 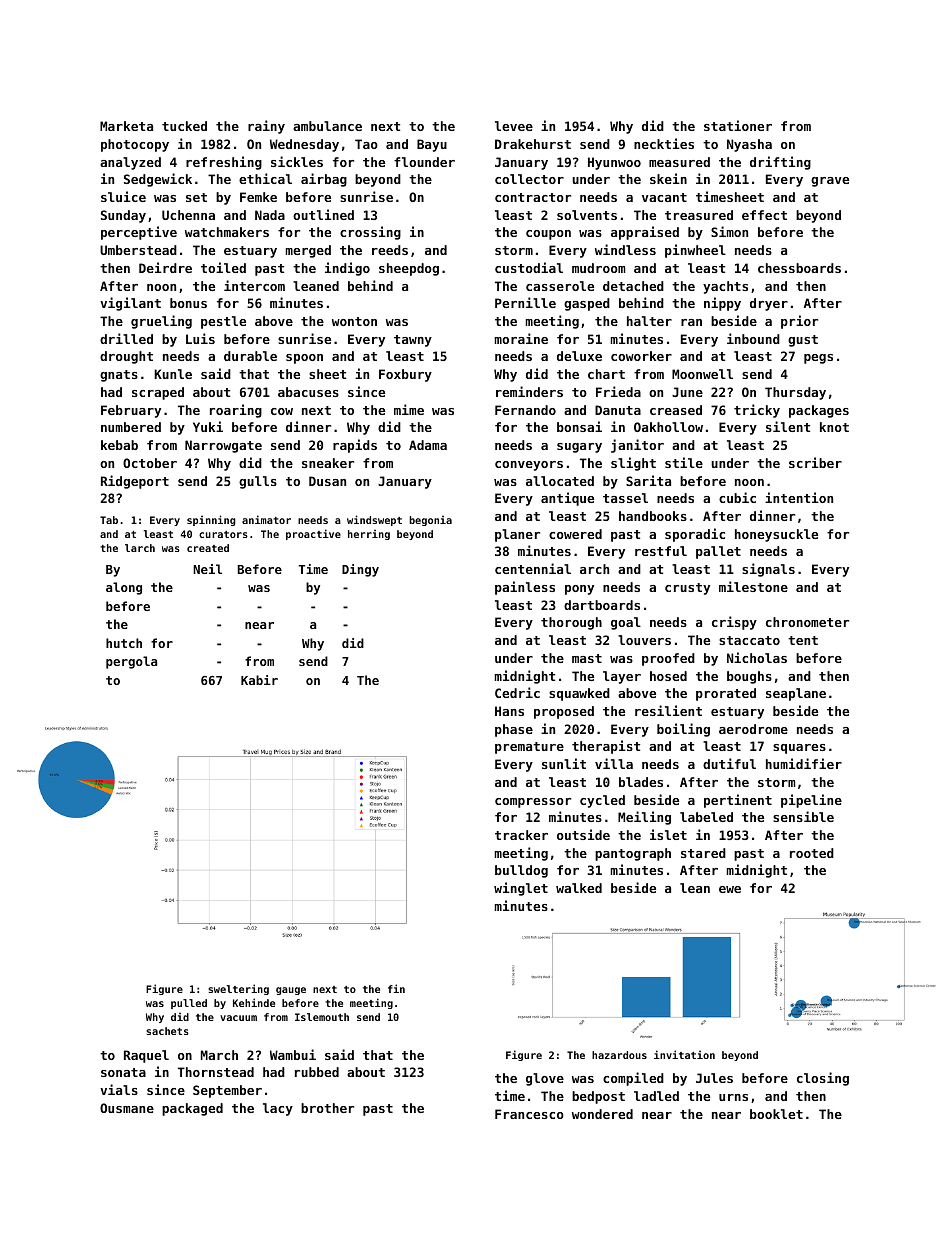 What do you see at coordinates (807, 622) in the screenshot?
I see `chronometer` at bounding box center [807, 622].
